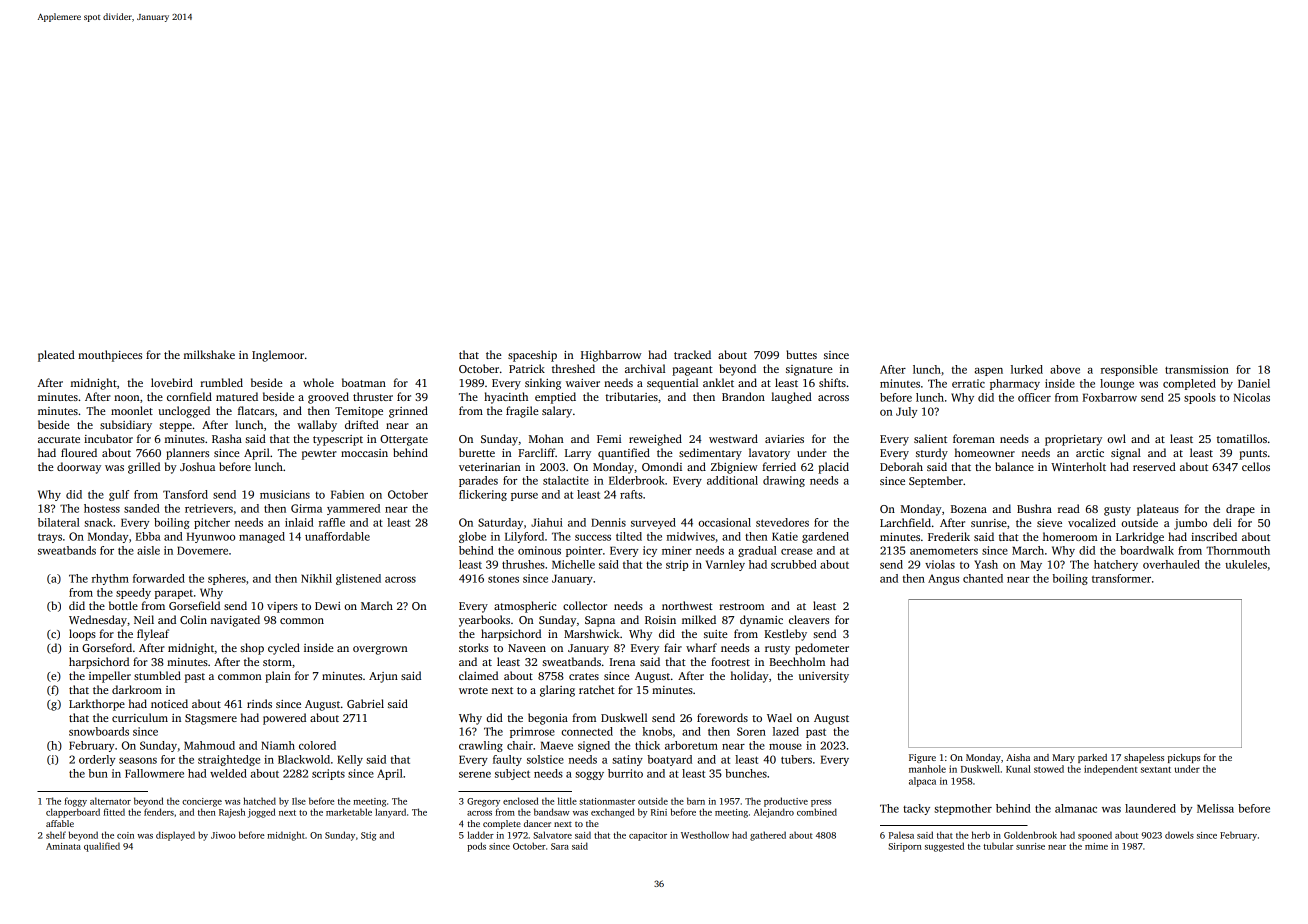 This image has width=1308, height=924. I want to click on mime, so click(1096, 846).
